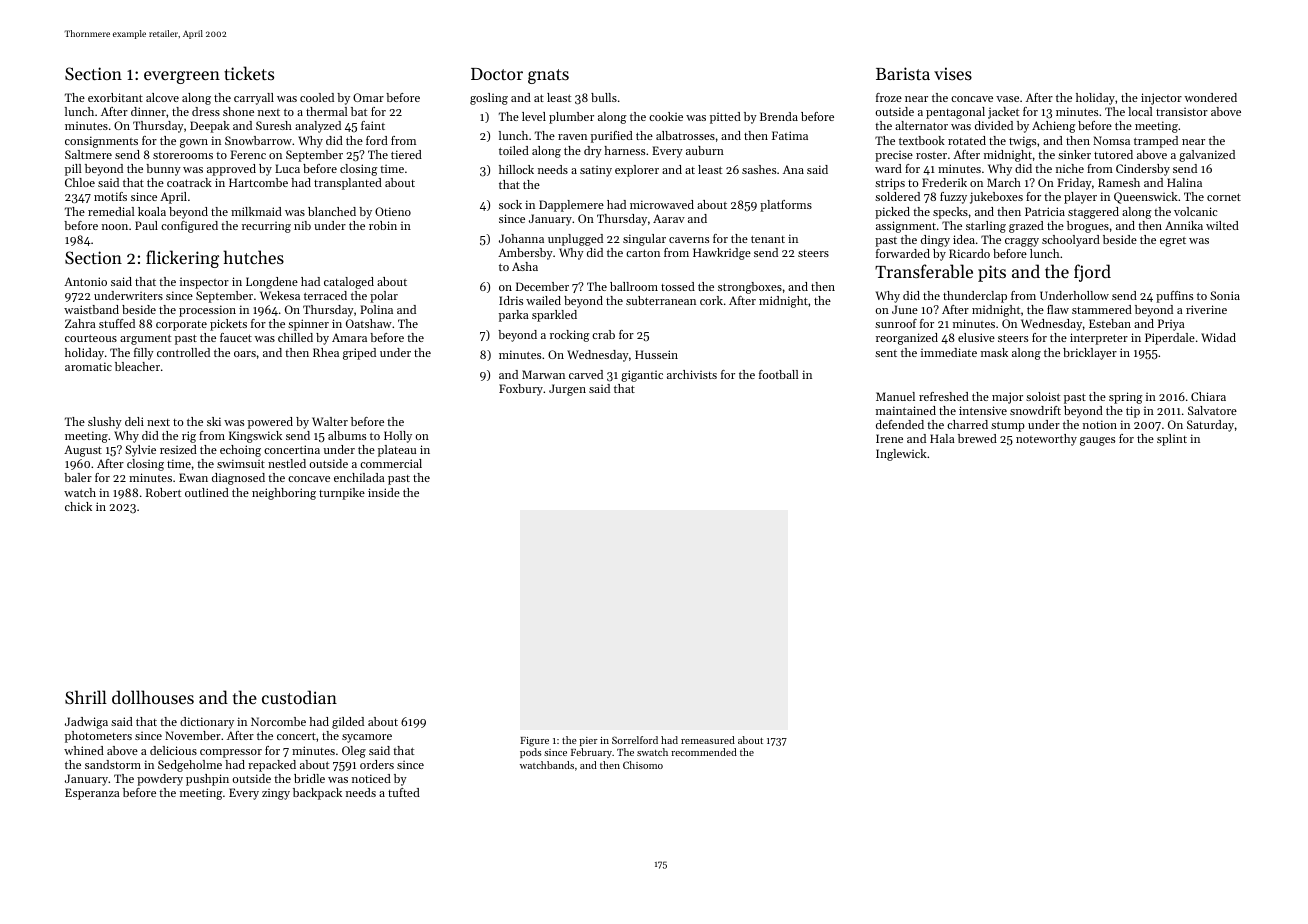  What do you see at coordinates (376, 309) in the document?
I see `Polina` at bounding box center [376, 309].
